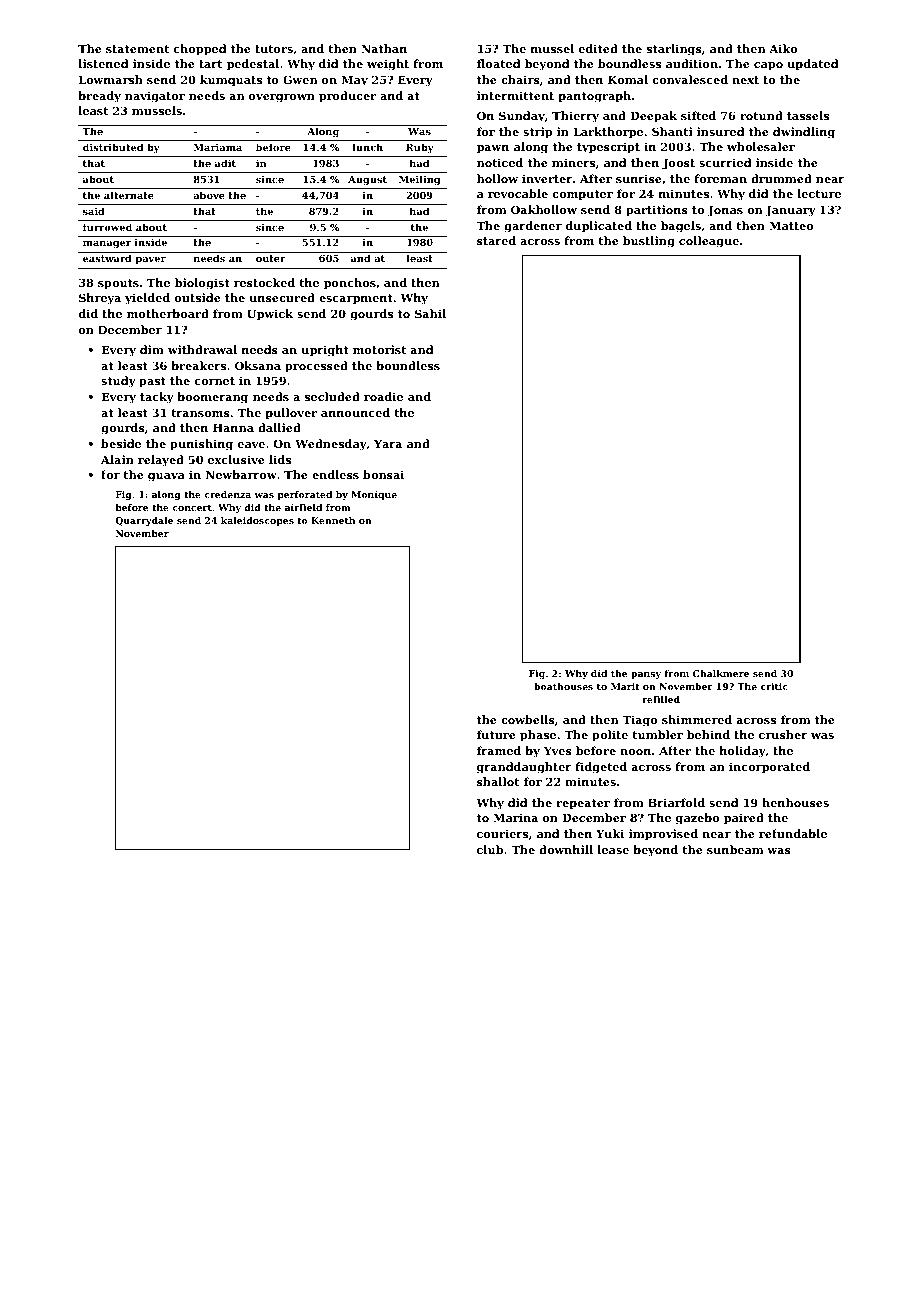 This page has height=1308, width=924. Describe the element at coordinates (100, 299) in the page. I see `Shreya` at that location.
